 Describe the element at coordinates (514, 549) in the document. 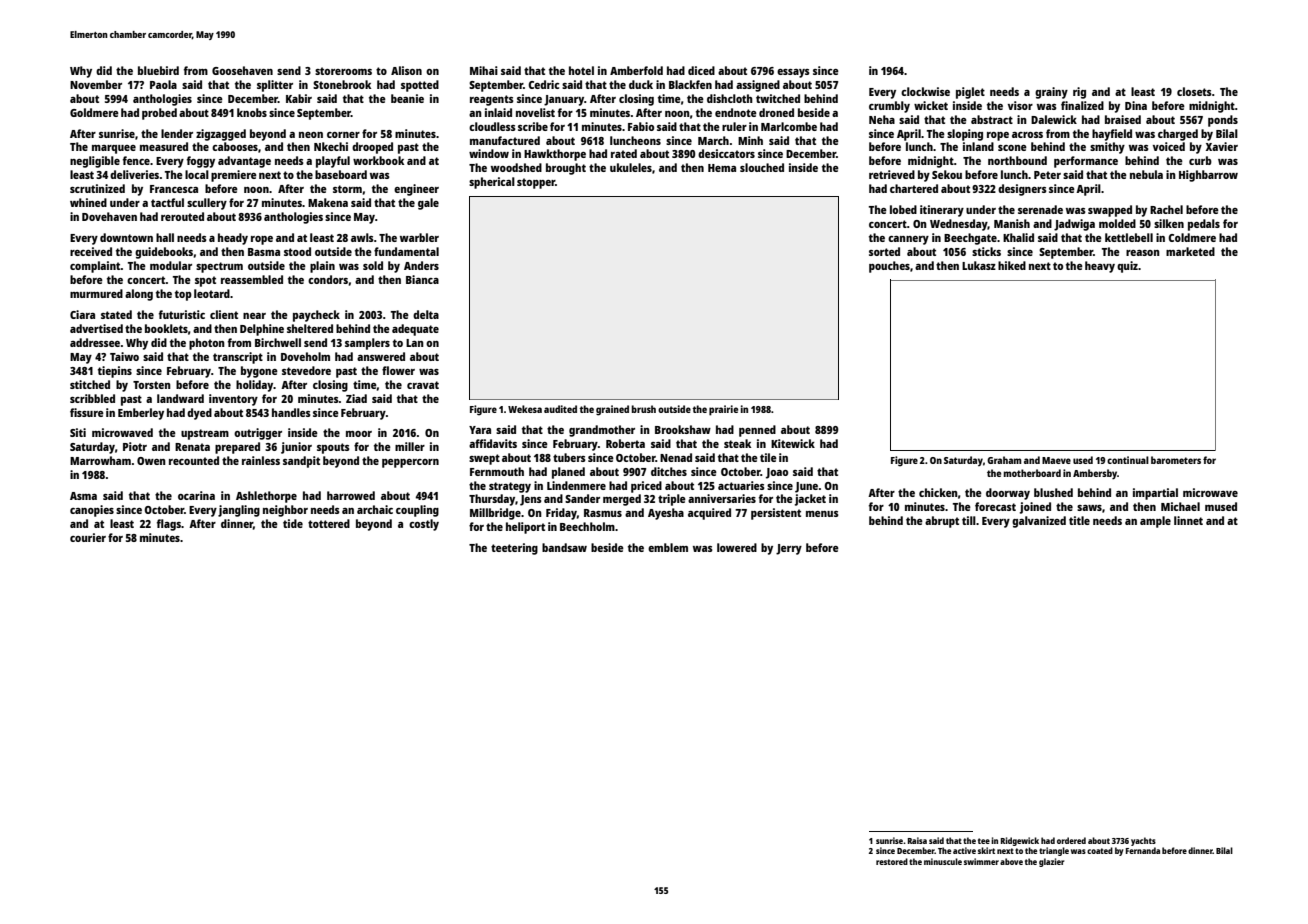

I see `teetering` at that location.
